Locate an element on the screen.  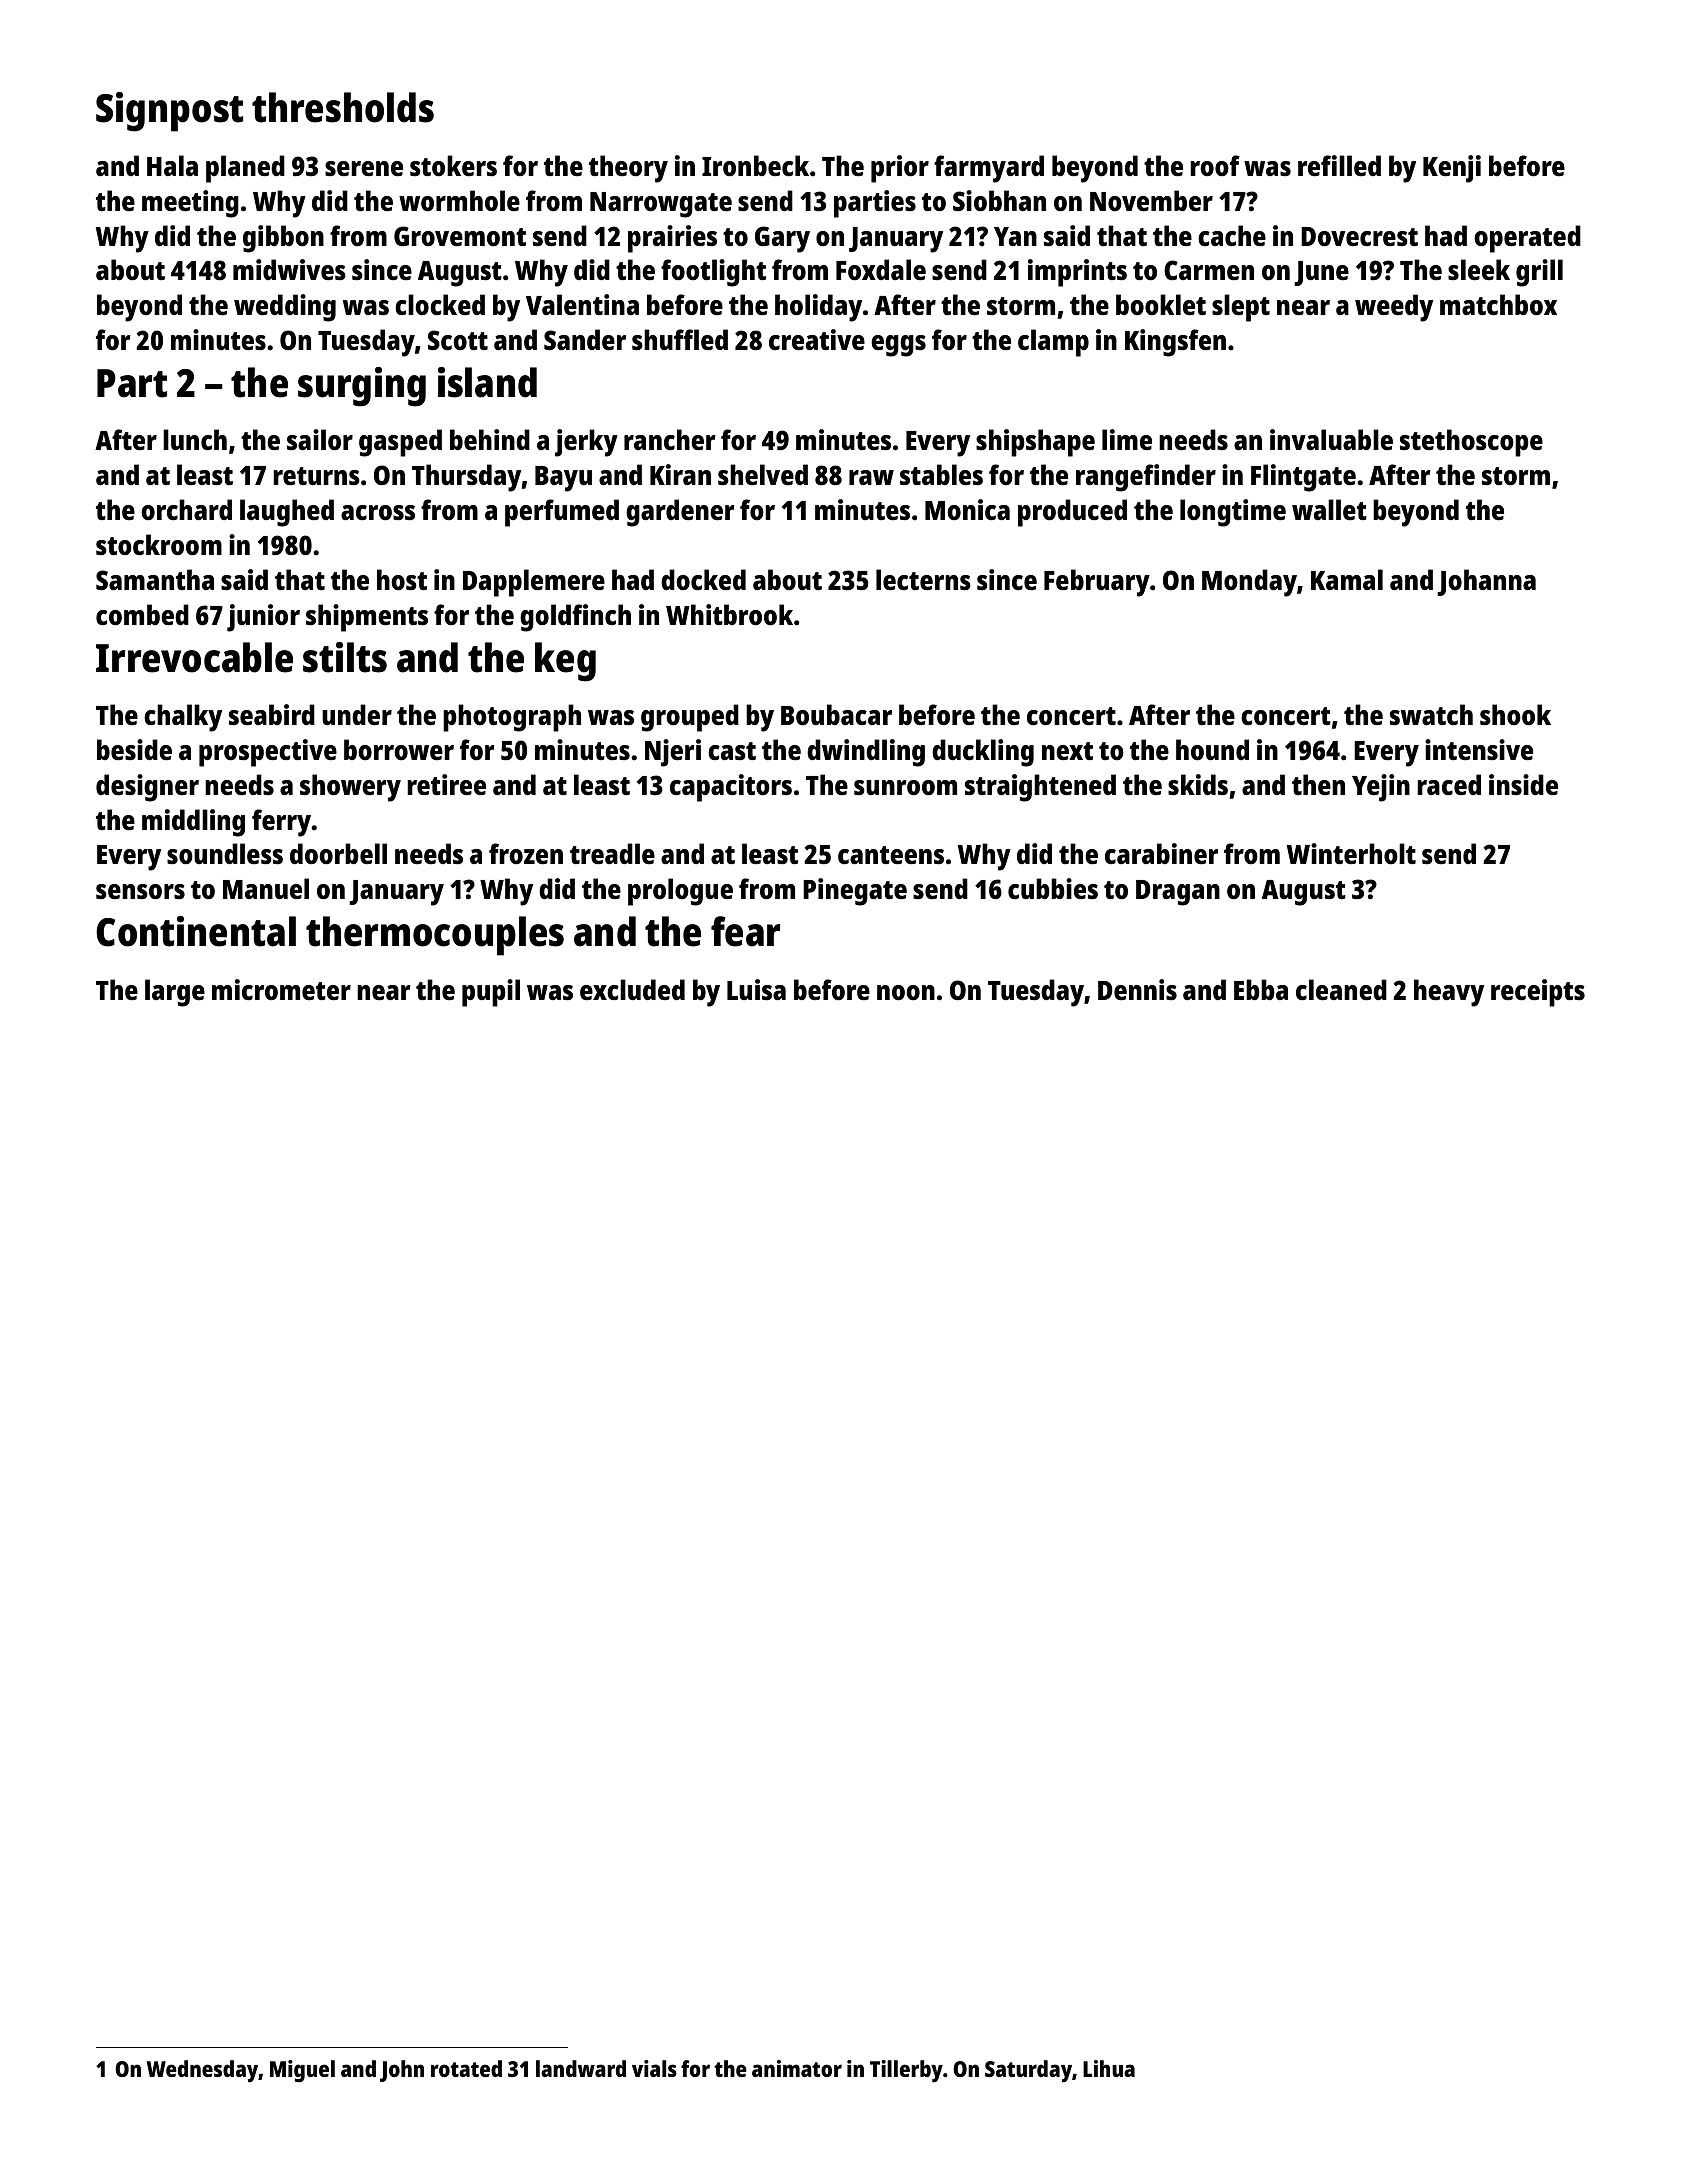
cleaned is located at coordinates (1341, 990).
